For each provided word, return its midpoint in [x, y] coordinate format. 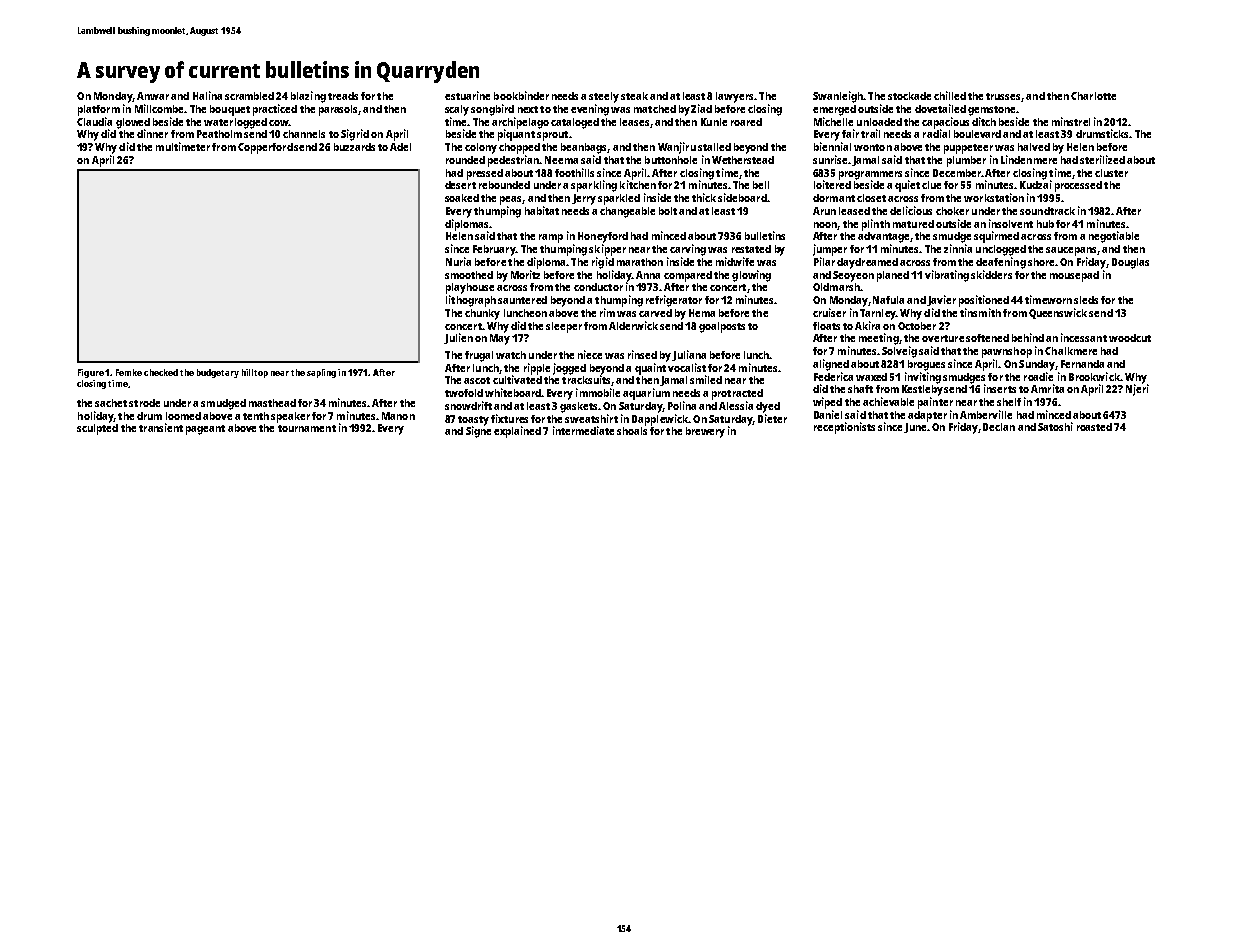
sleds [1086, 300]
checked [161, 372]
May [500, 339]
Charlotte [1093, 96]
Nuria [458, 261]
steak [634, 96]
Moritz [525, 274]
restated [751, 249]
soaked [462, 198]
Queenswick [1058, 313]
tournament [307, 428]
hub [1045, 224]
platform [99, 110]
